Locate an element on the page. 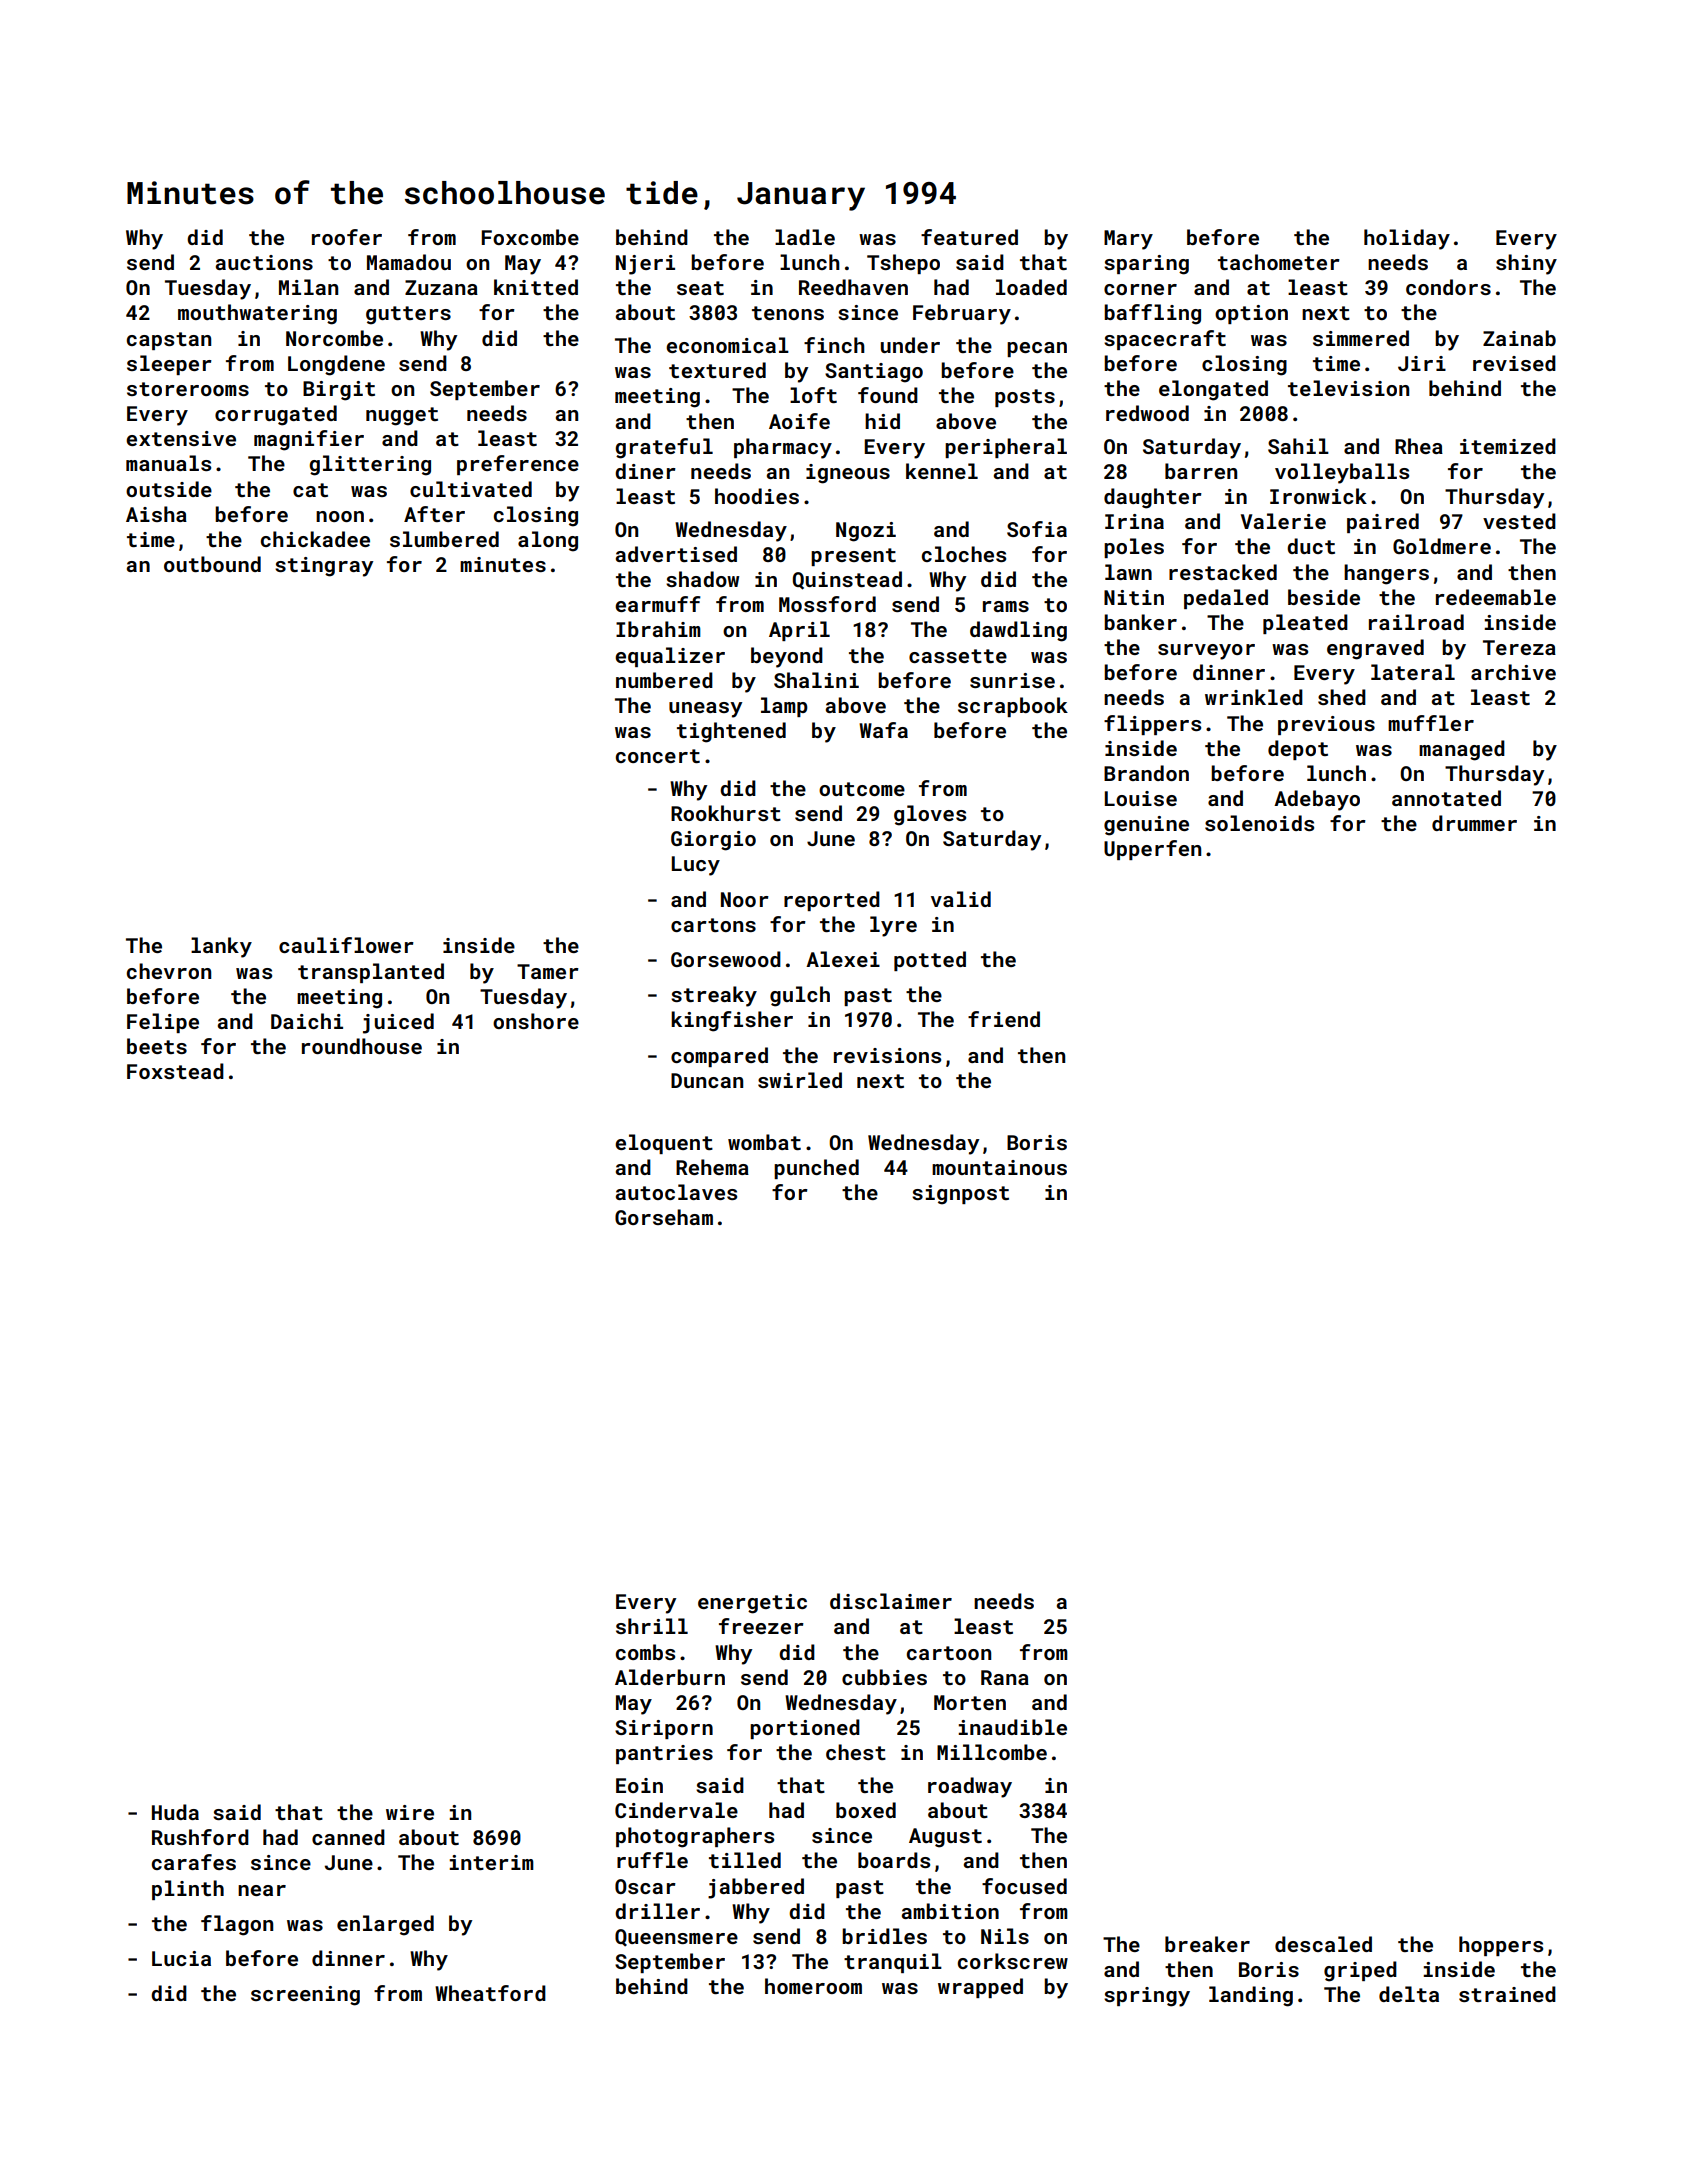 The width and height of the document is (1683, 2178). manuals is located at coordinates (168, 463).
